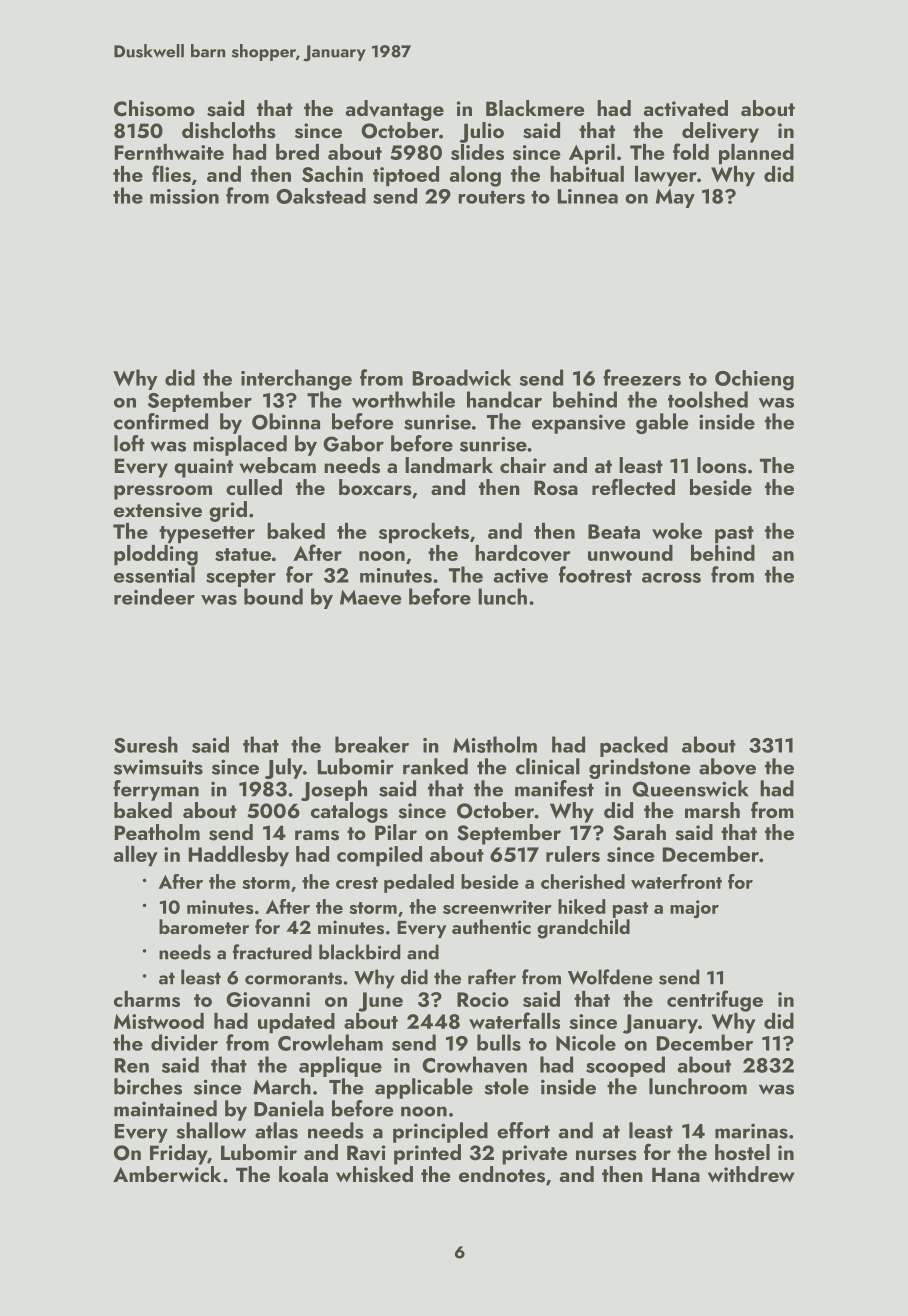 The height and width of the page is (1316, 908). I want to click on waterfalls, so click(514, 1020).
